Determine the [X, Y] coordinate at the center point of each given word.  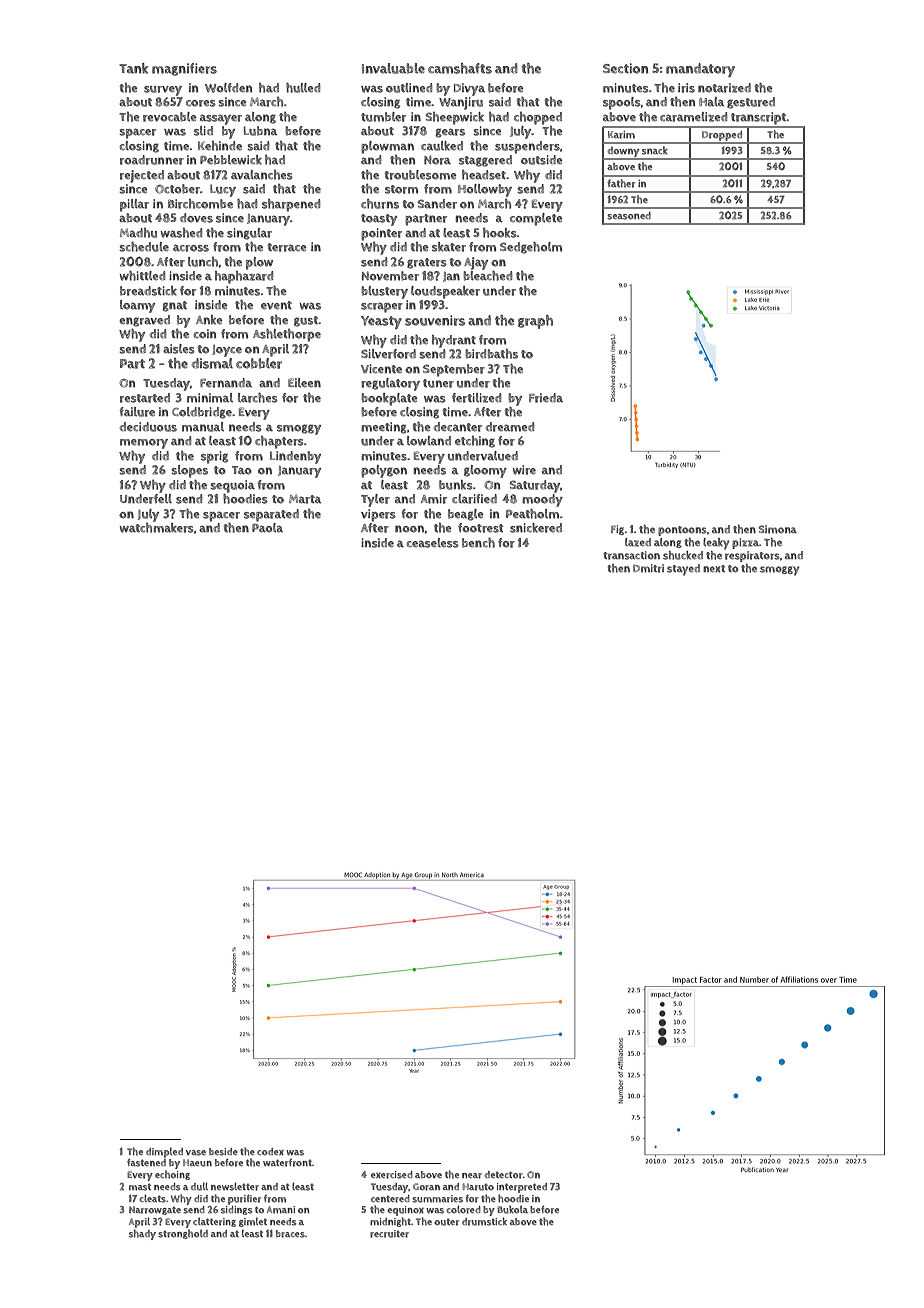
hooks [500, 233]
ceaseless [433, 543]
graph [535, 322]
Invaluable [393, 68]
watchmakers [157, 528]
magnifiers [184, 69]
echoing [172, 1175]
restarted [145, 398]
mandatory [700, 70]
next [714, 569]
